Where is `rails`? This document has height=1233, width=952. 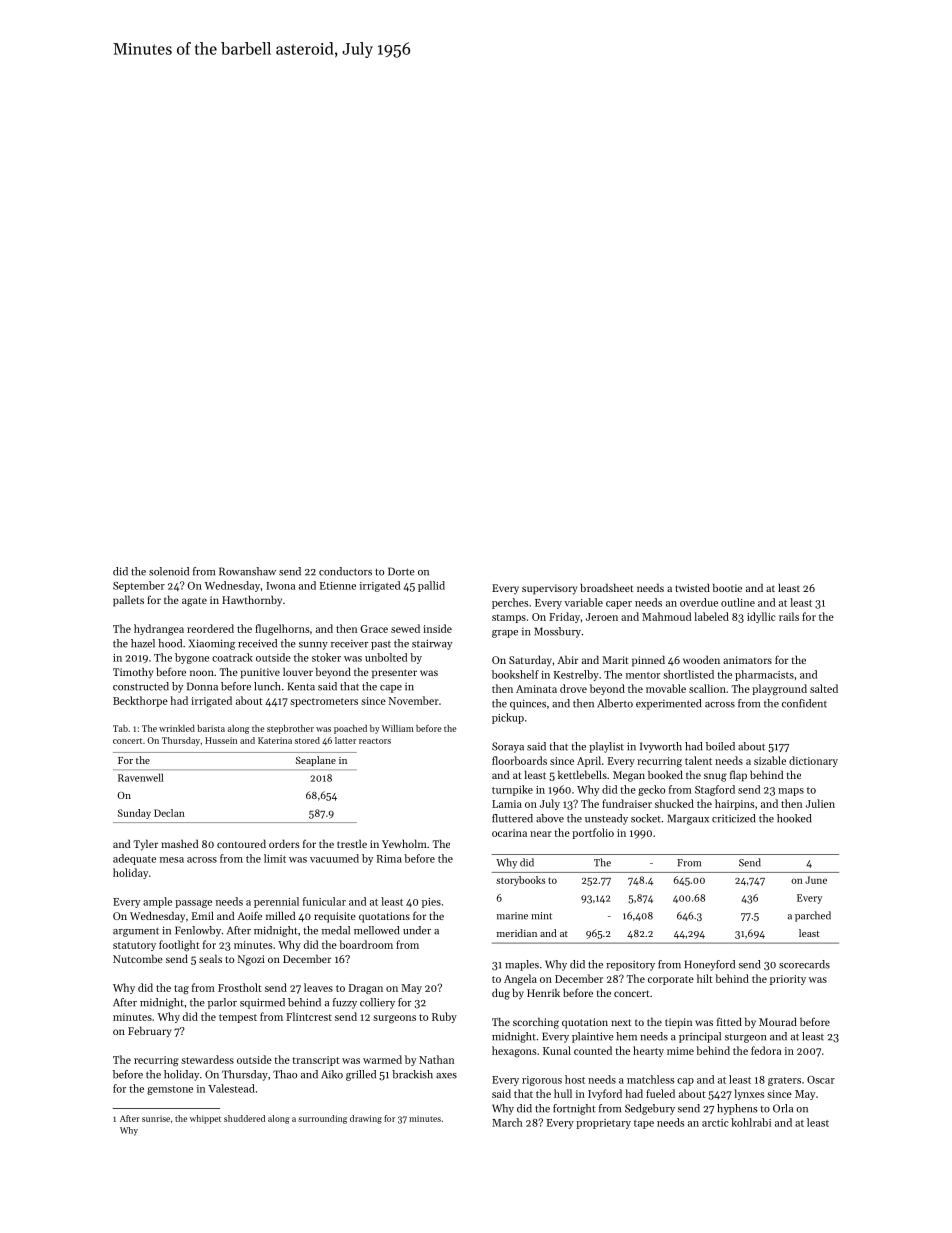
rails is located at coordinates (789, 616).
